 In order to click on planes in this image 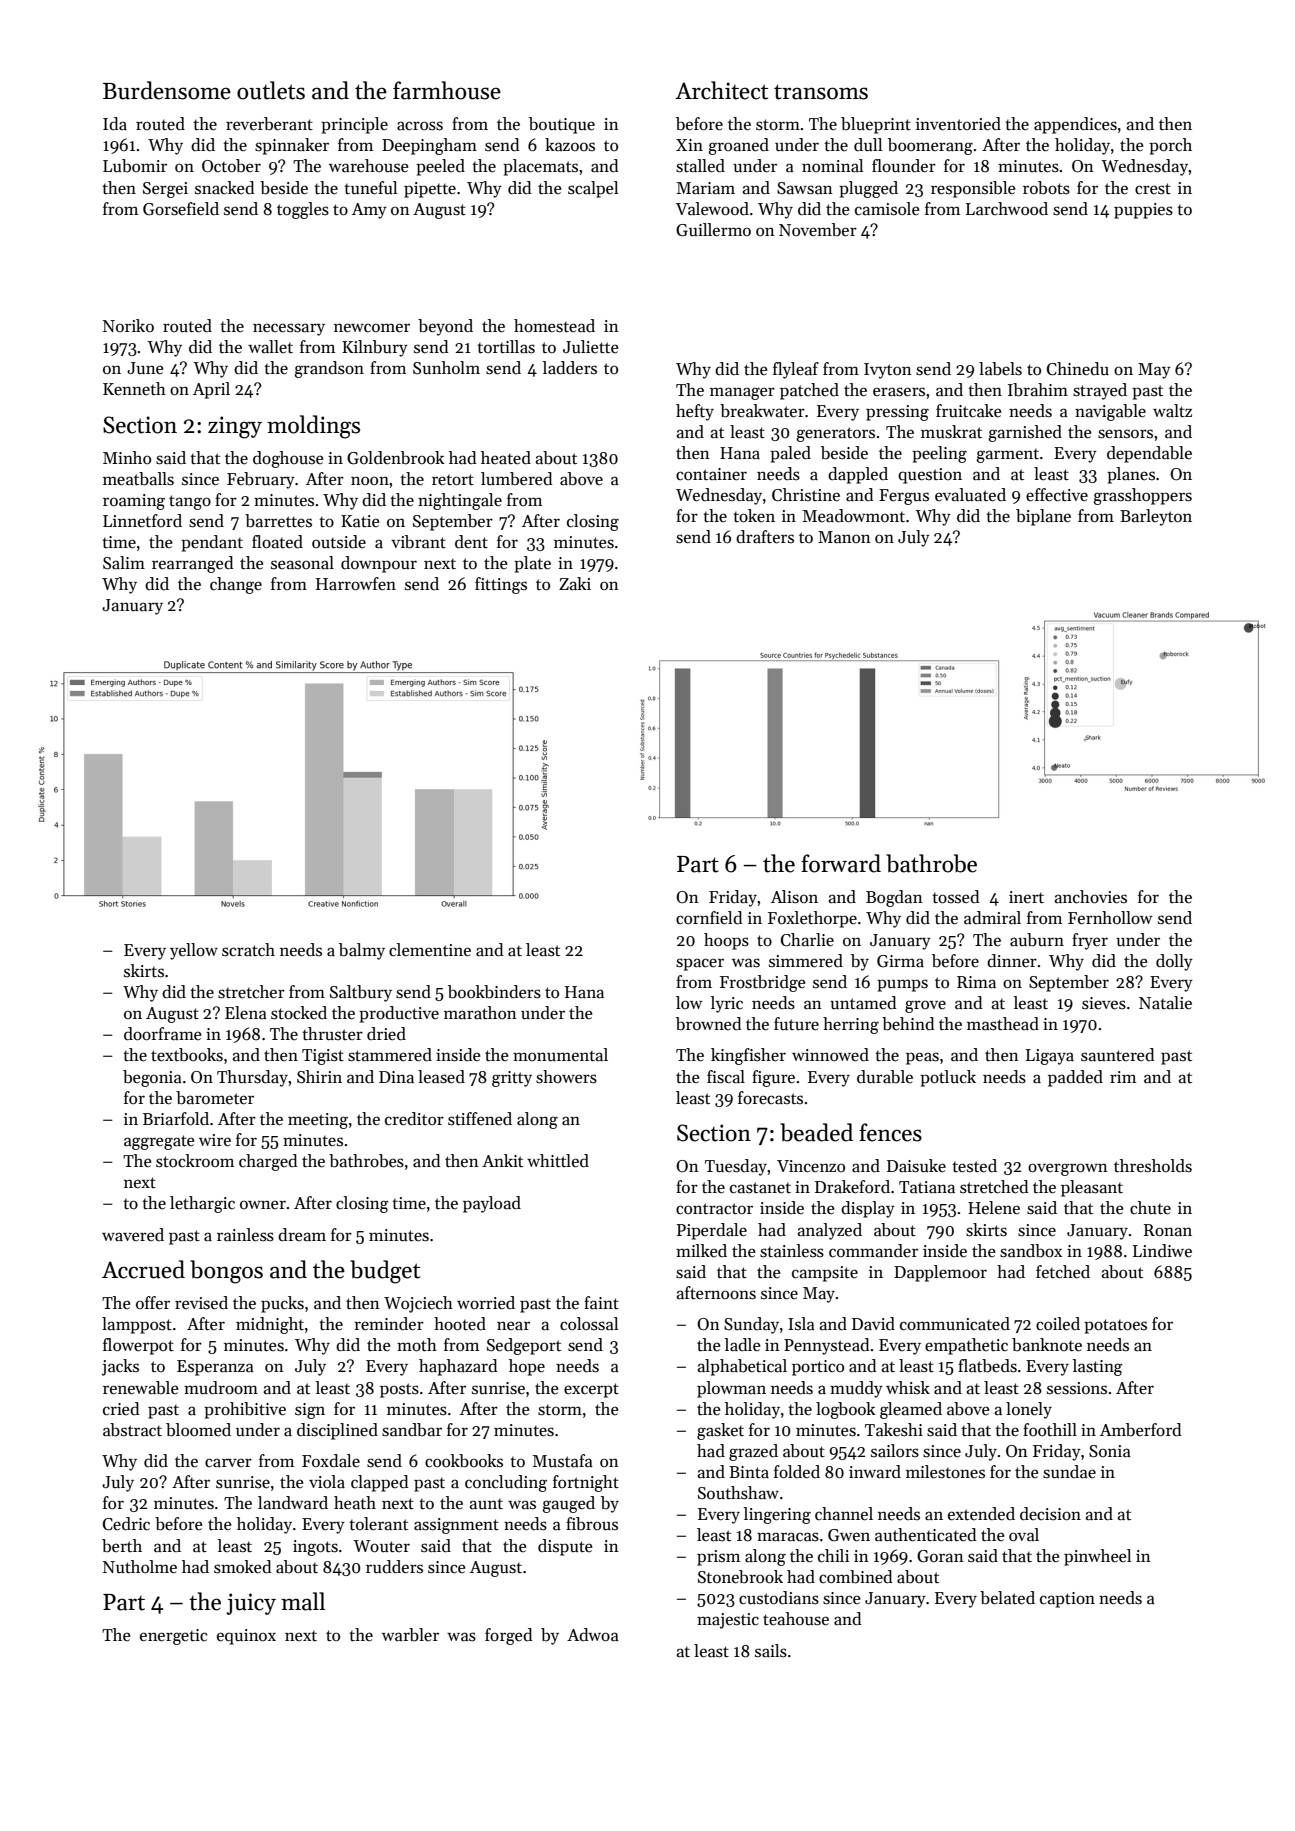, I will do `click(1131, 475)`.
